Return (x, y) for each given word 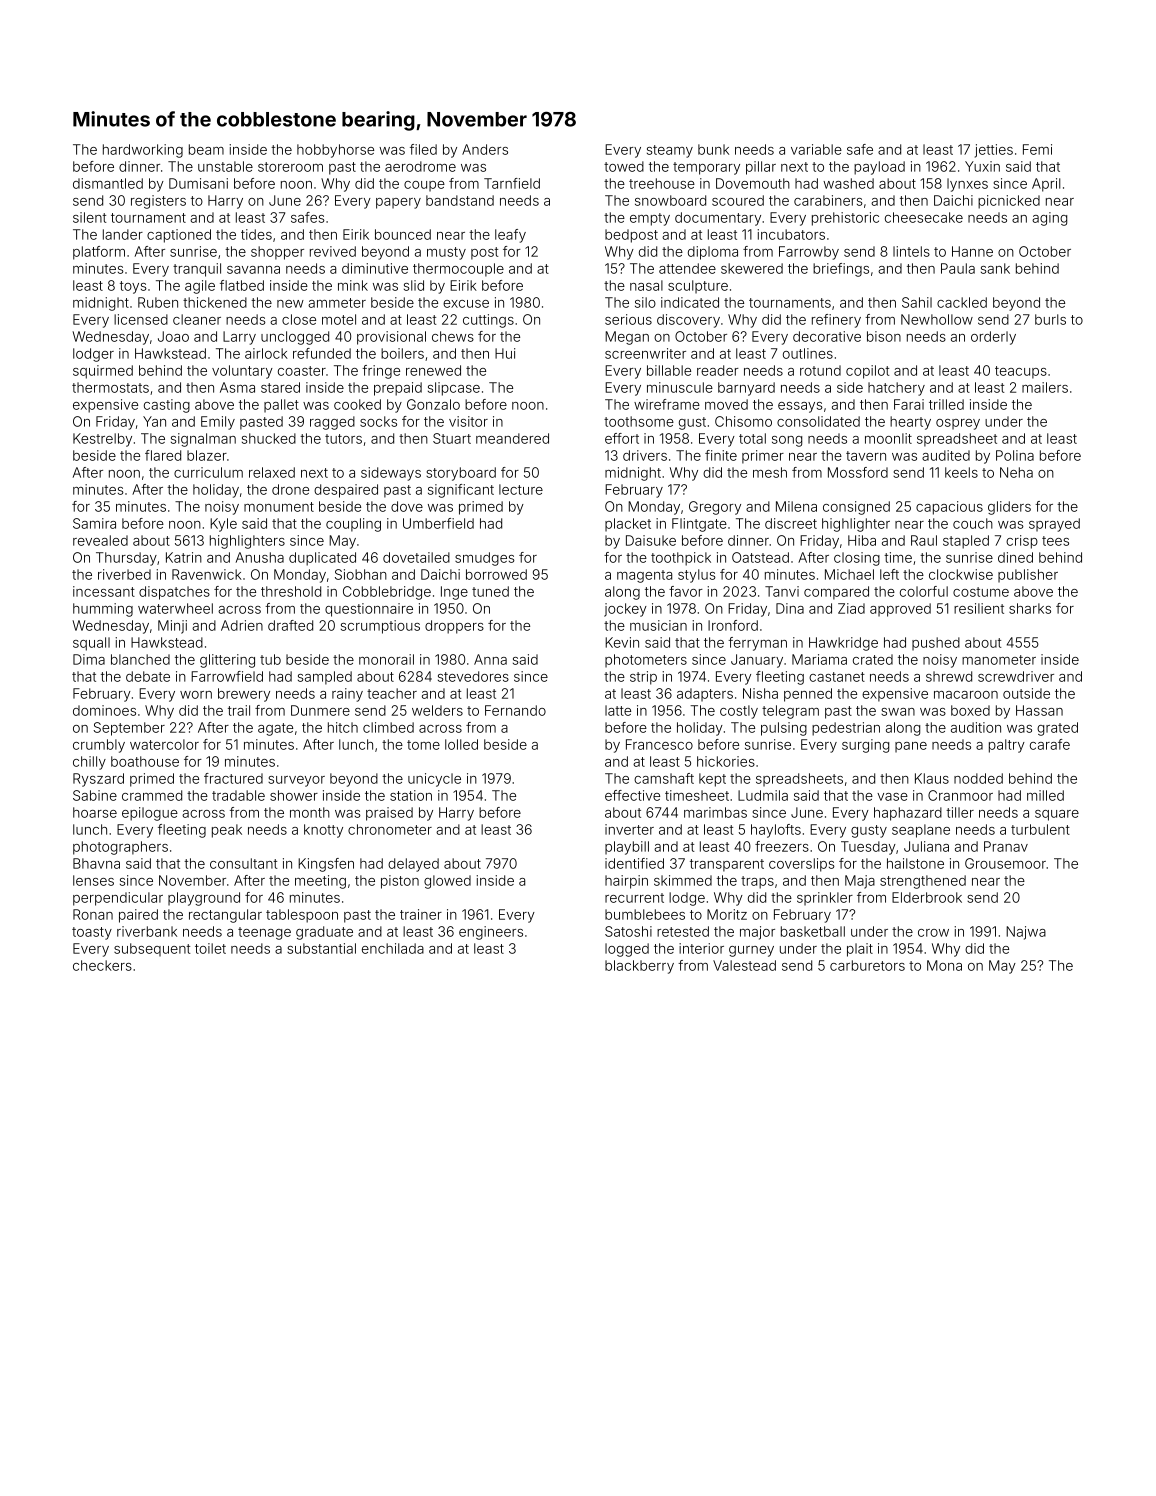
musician (658, 625)
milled (1045, 795)
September (129, 729)
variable (816, 149)
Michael (849, 574)
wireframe (667, 404)
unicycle (434, 780)
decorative (827, 336)
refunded (322, 353)
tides (256, 234)
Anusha (260, 557)
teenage (264, 933)
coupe (424, 186)
